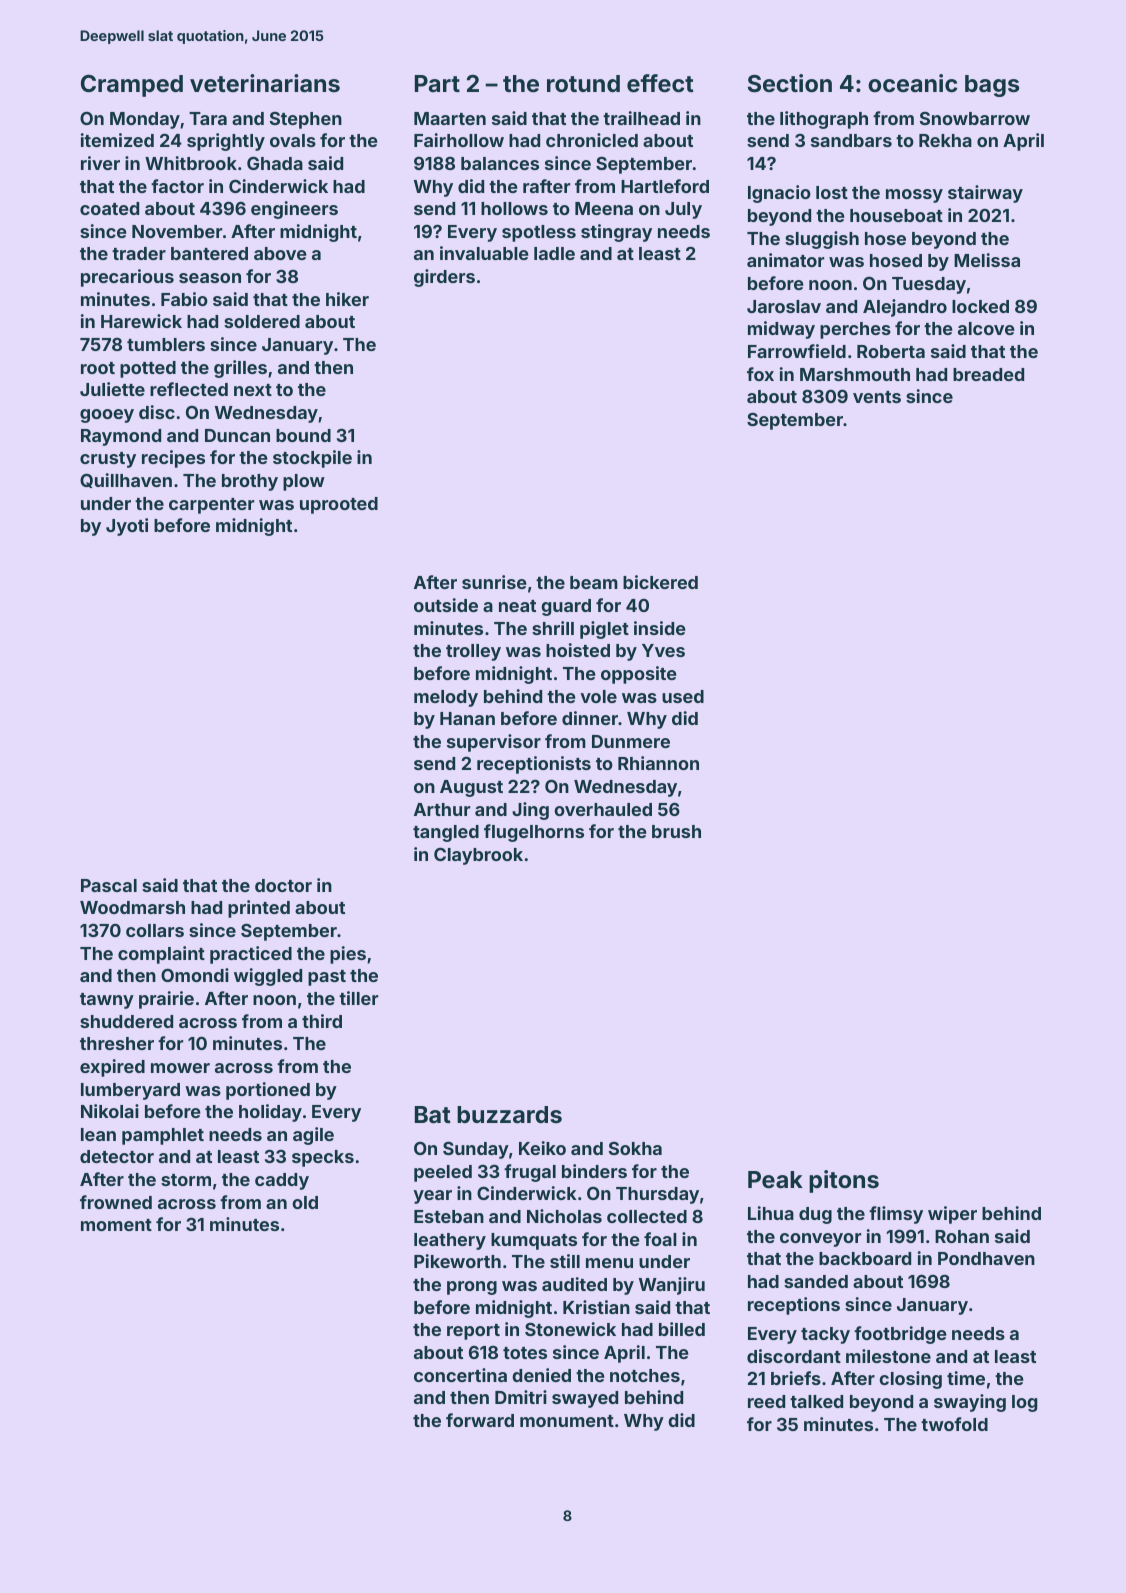  Describe the element at coordinates (98, 1134) in the page. I see `lean` at that location.
